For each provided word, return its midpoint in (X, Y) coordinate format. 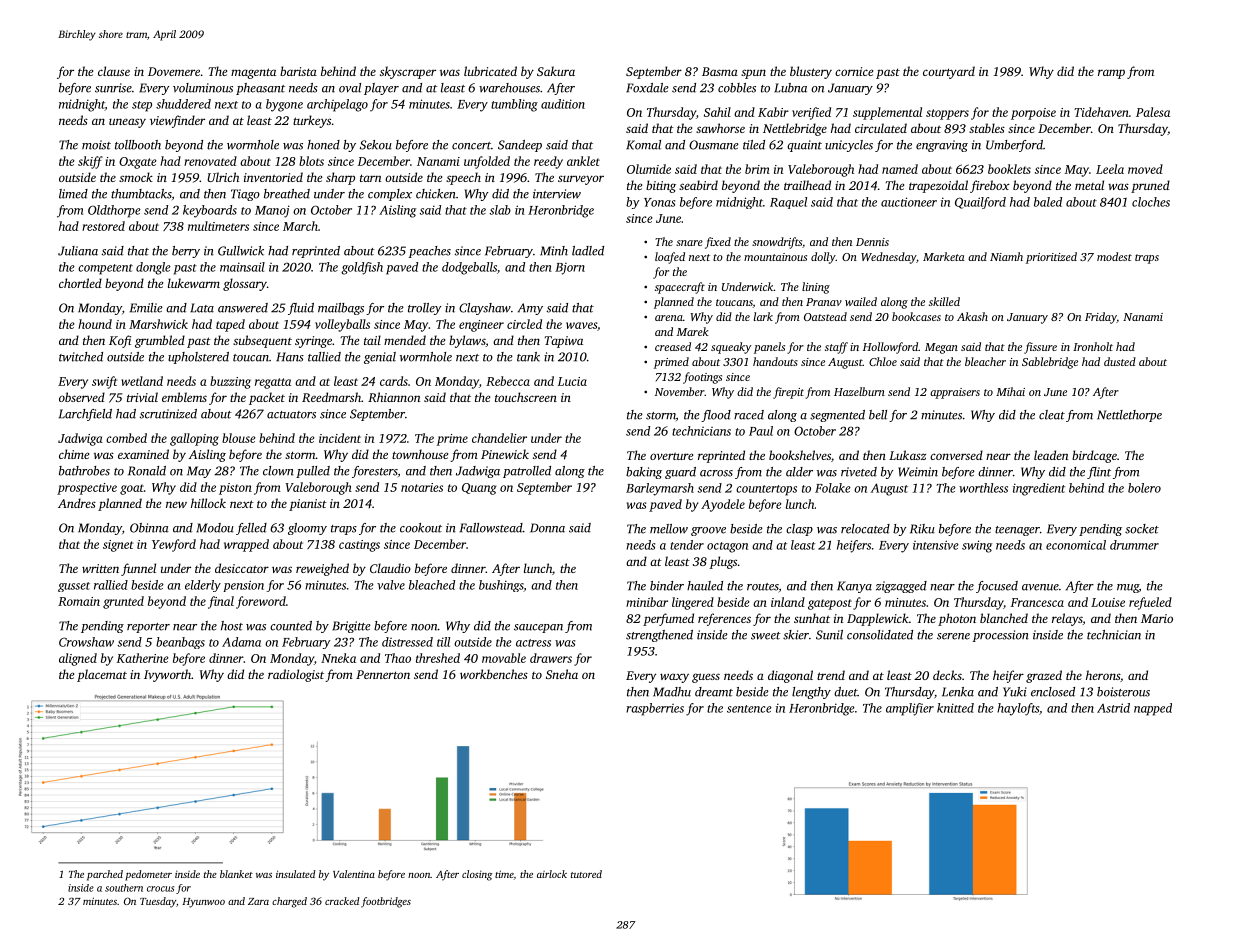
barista (298, 71)
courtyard (949, 72)
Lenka (958, 692)
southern (124, 888)
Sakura (556, 71)
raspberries (655, 709)
